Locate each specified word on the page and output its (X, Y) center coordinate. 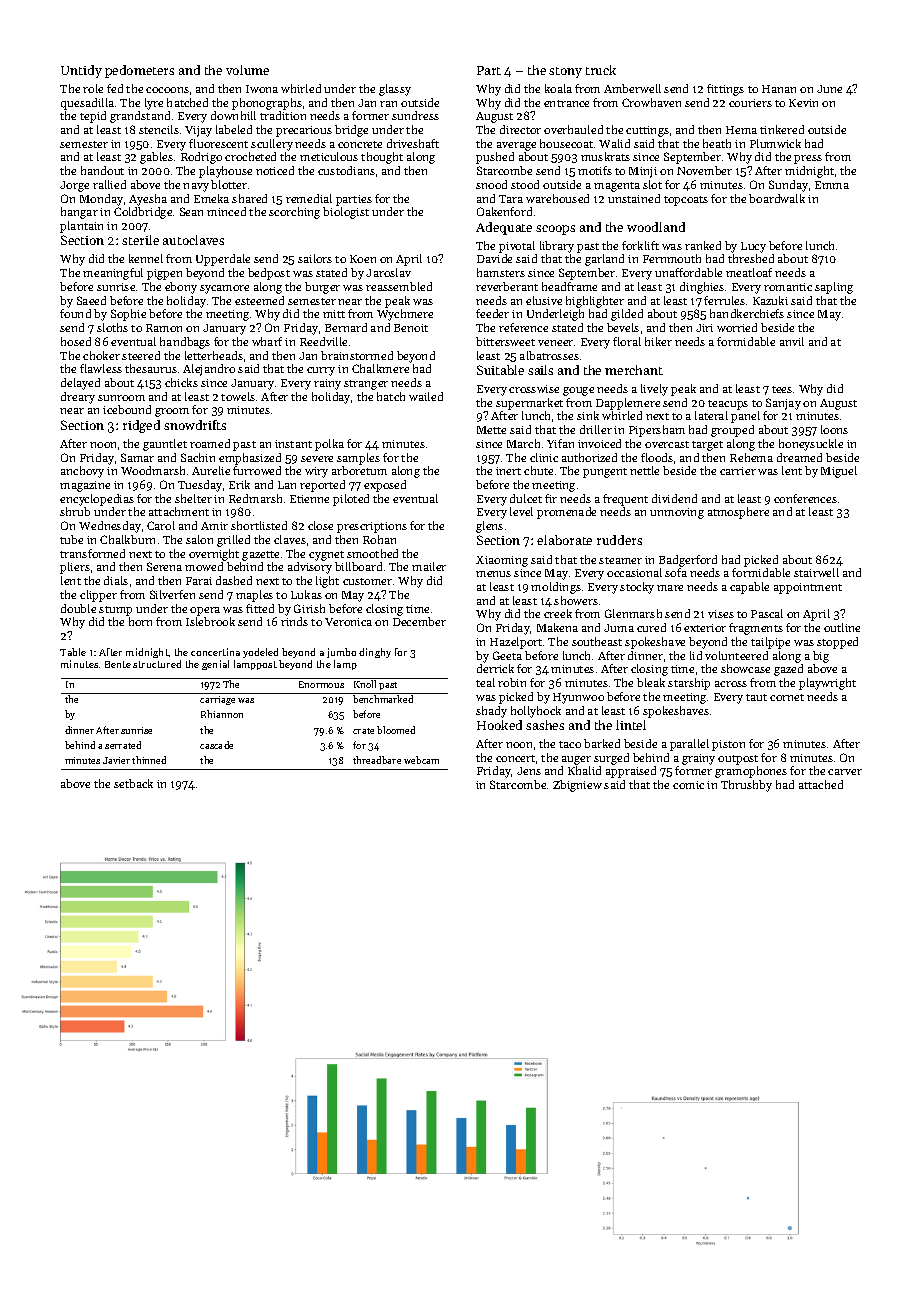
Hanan (779, 89)
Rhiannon (222, 714)
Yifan (560, 443)
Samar (137, 457)
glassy (395, 90)
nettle (644, 470)
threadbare (377, 760)
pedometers (139, 71)
